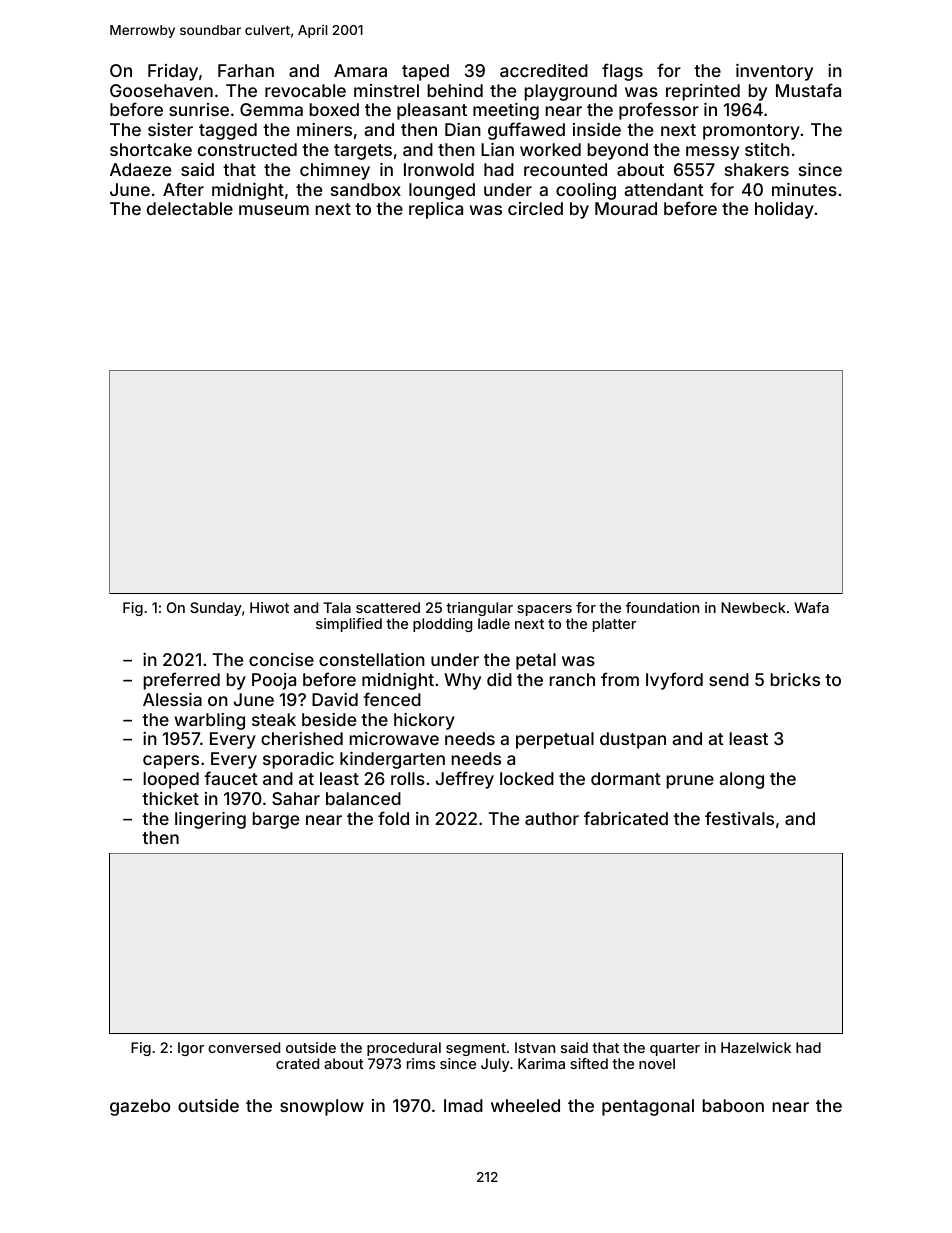 This document has width=952, height=1233. Describe the element at coordinates (804, 189) in the document. I see `minutes` at that location.
